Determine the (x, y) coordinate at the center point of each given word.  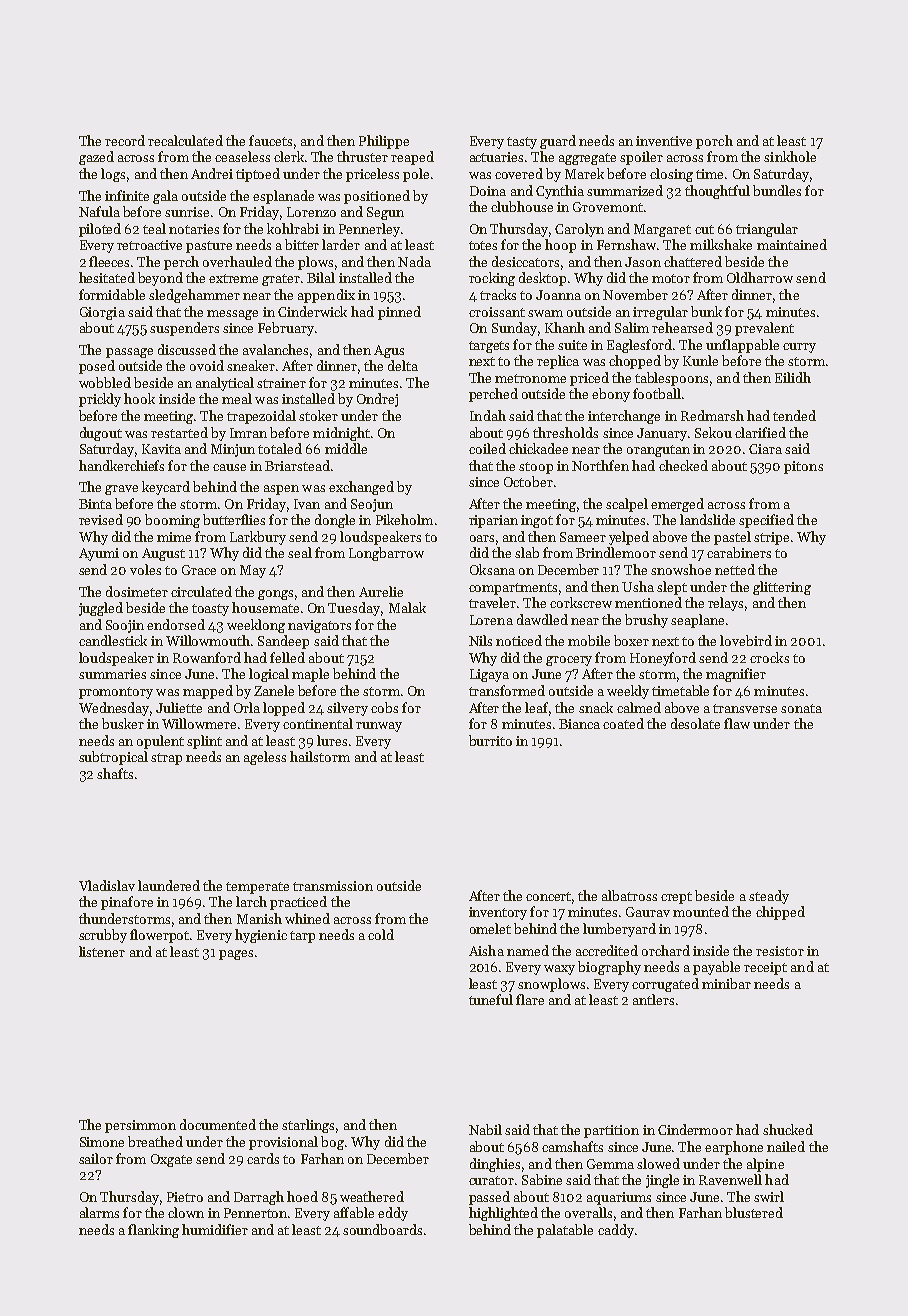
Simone (102, 1142)
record (125, 140)
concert (548, 896)
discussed (187, 349)
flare (530, 999)
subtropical (113, 758)
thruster (362, 156)
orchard (666, 950)
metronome (530, 378)
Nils (480, 640)
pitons (803, 467)
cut (704, 229)
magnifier (736, 675)
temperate (257, 888)
